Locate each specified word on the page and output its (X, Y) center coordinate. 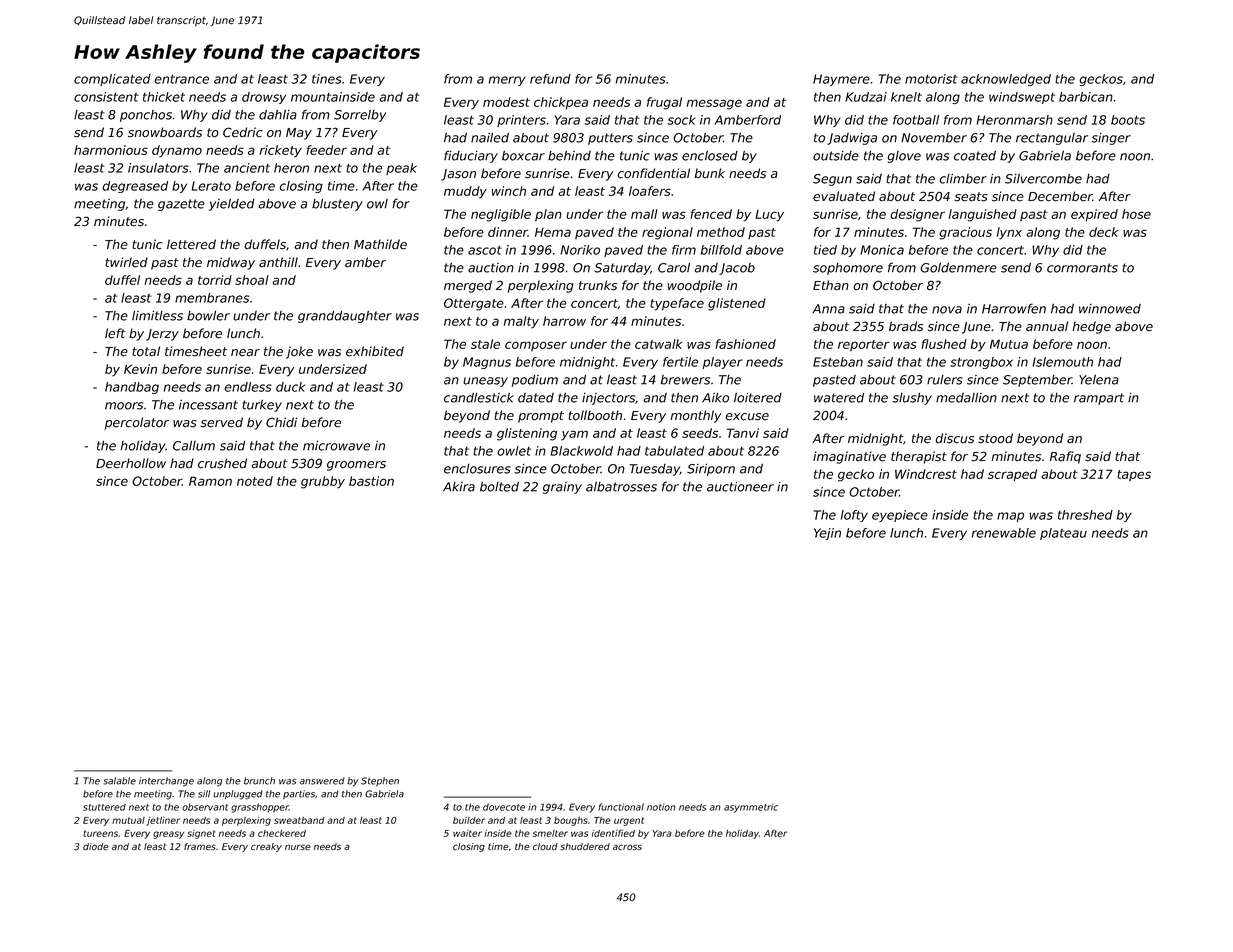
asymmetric (751, 808)
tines (327, 79)
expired (1094, 215)
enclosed (710, 156)
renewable (1004, 533)
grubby (323, 482)
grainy (562, 488)
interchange (166, 782)
